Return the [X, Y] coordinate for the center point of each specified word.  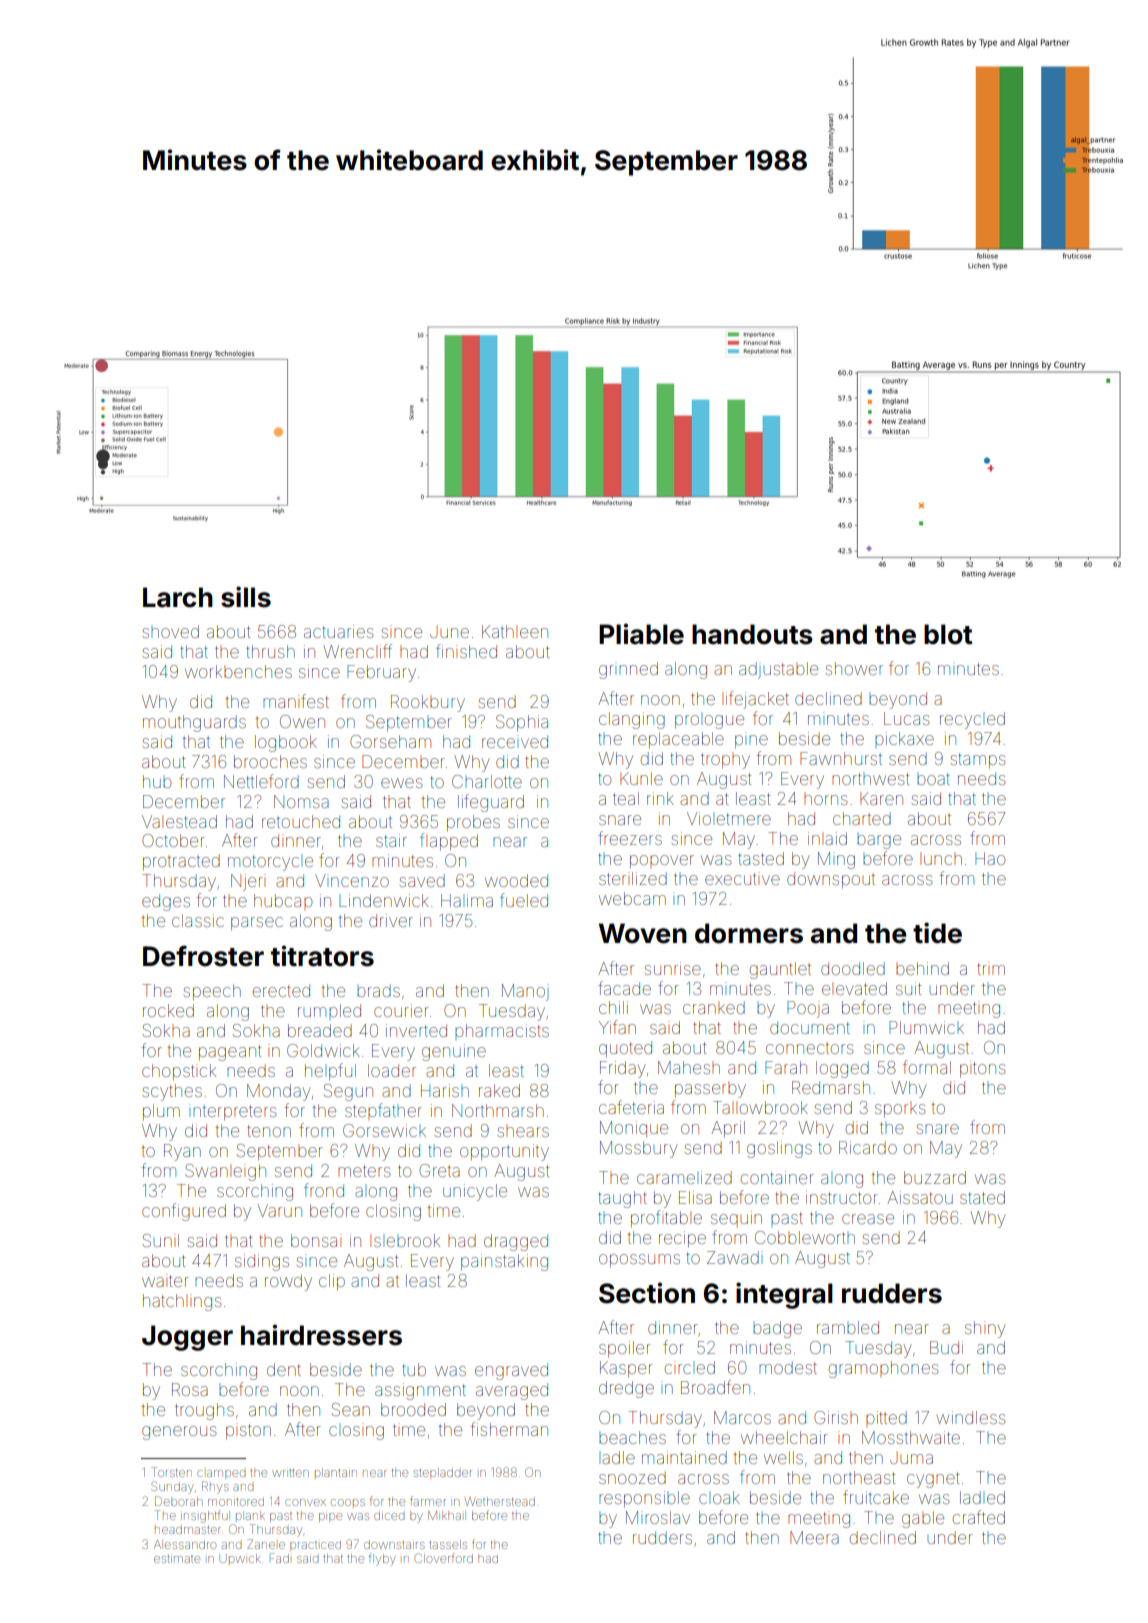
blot [948, 634]
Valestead [179, 821]
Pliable [641, 634]
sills [246, 597]
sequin [736, 1219]
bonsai [316, 1240]
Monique [634, 1129]
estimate [177, 1559]
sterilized [633, 878]
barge [879, 841]
